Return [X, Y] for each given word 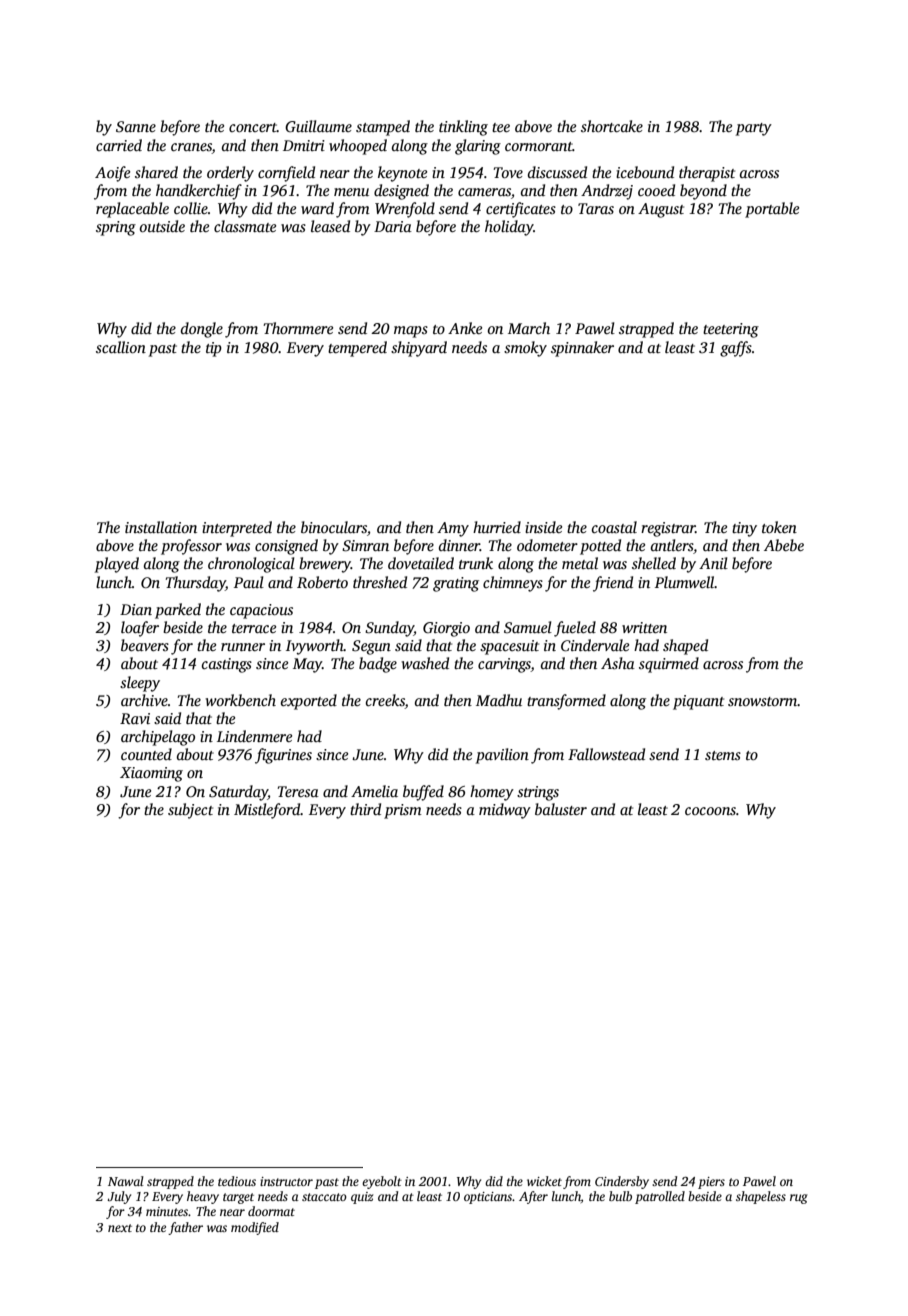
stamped [383, 128]
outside [162, 226]
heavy [203, 1197]
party [754, 129]
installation [161, 527]
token [779, 527]
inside [543, 527]
